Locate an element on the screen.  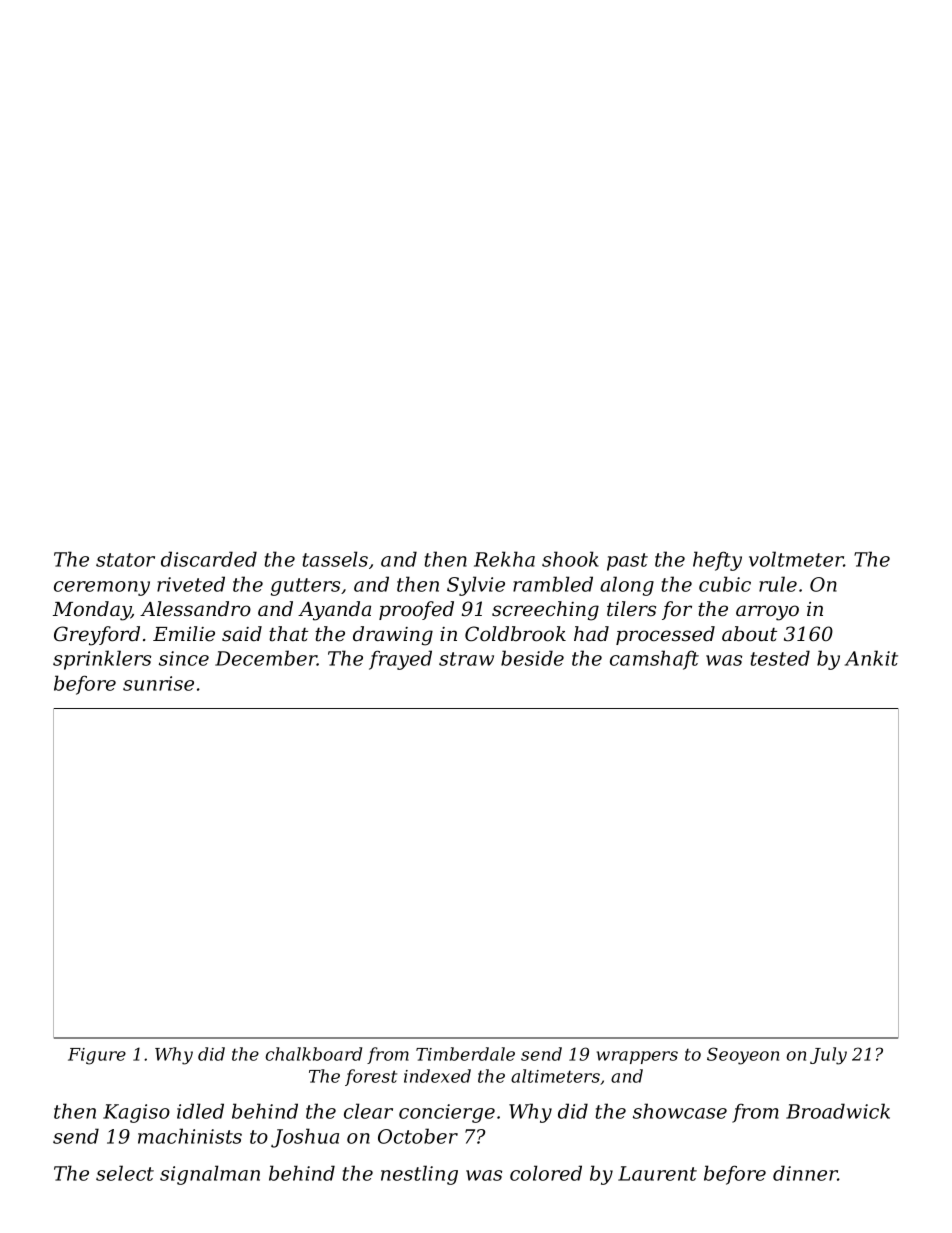
machinists is located at coordinates (190, 1136).
